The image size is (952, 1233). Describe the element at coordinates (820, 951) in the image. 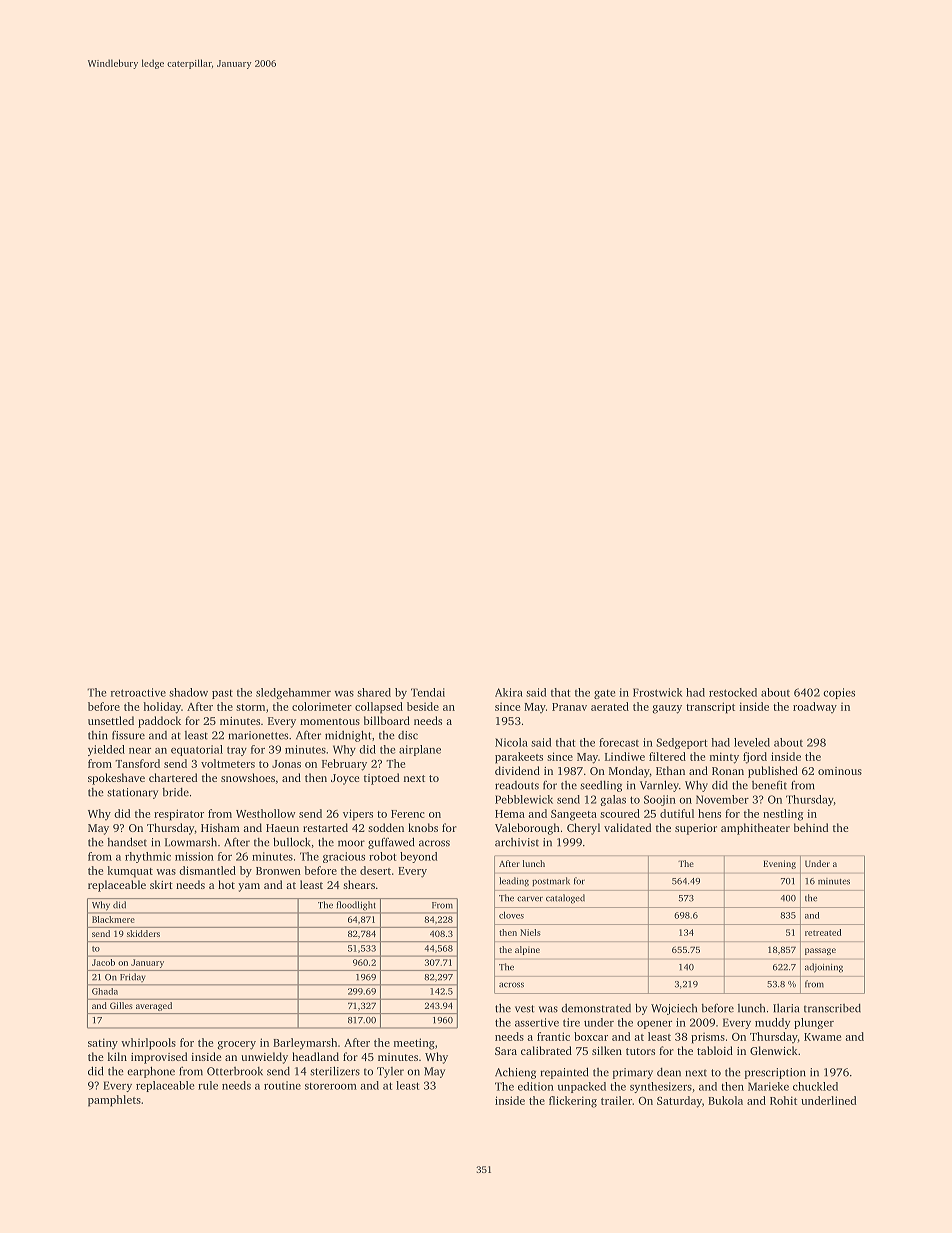

I see `passage` at that location.
